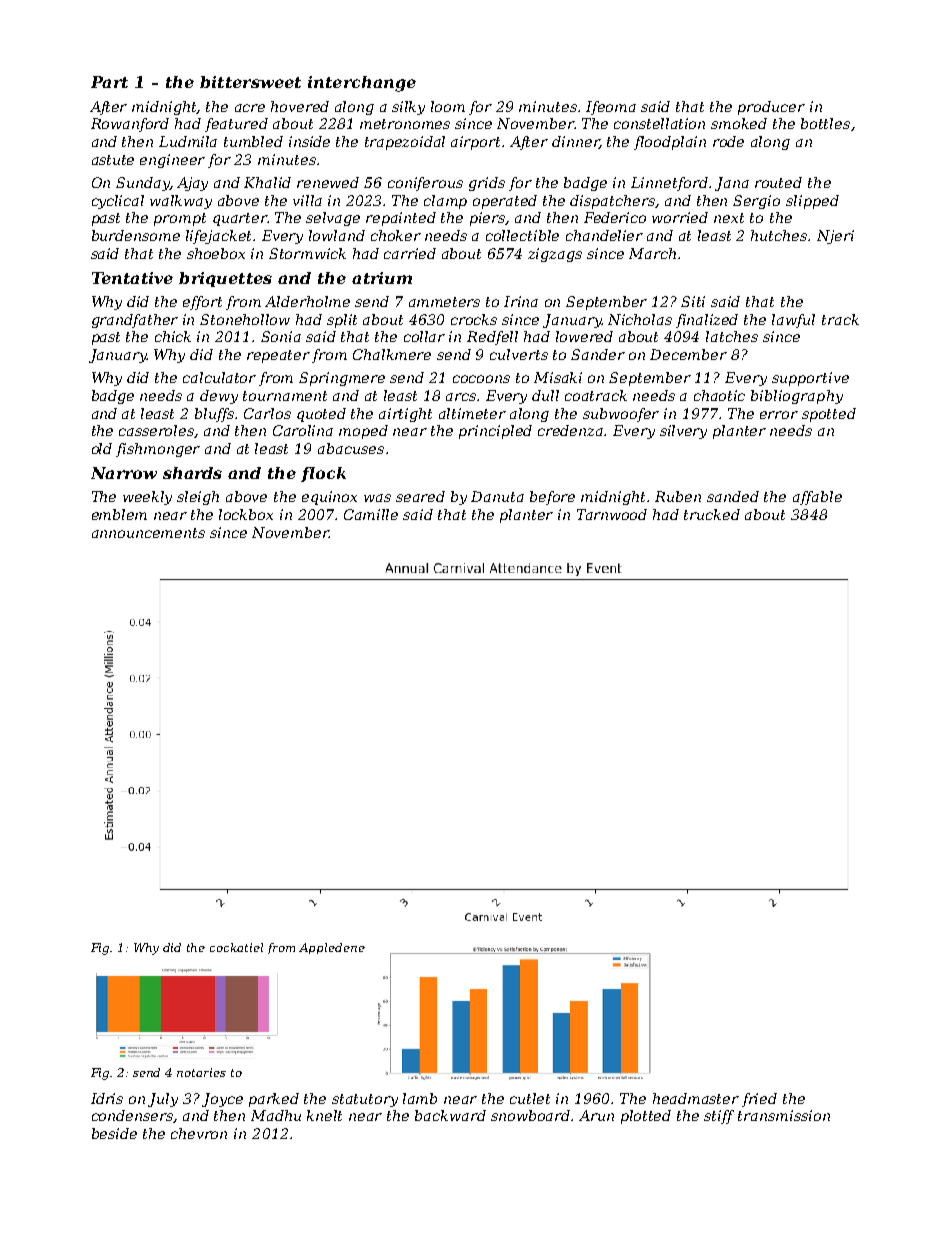  I want to click on notaries, so click(201, 1072).
